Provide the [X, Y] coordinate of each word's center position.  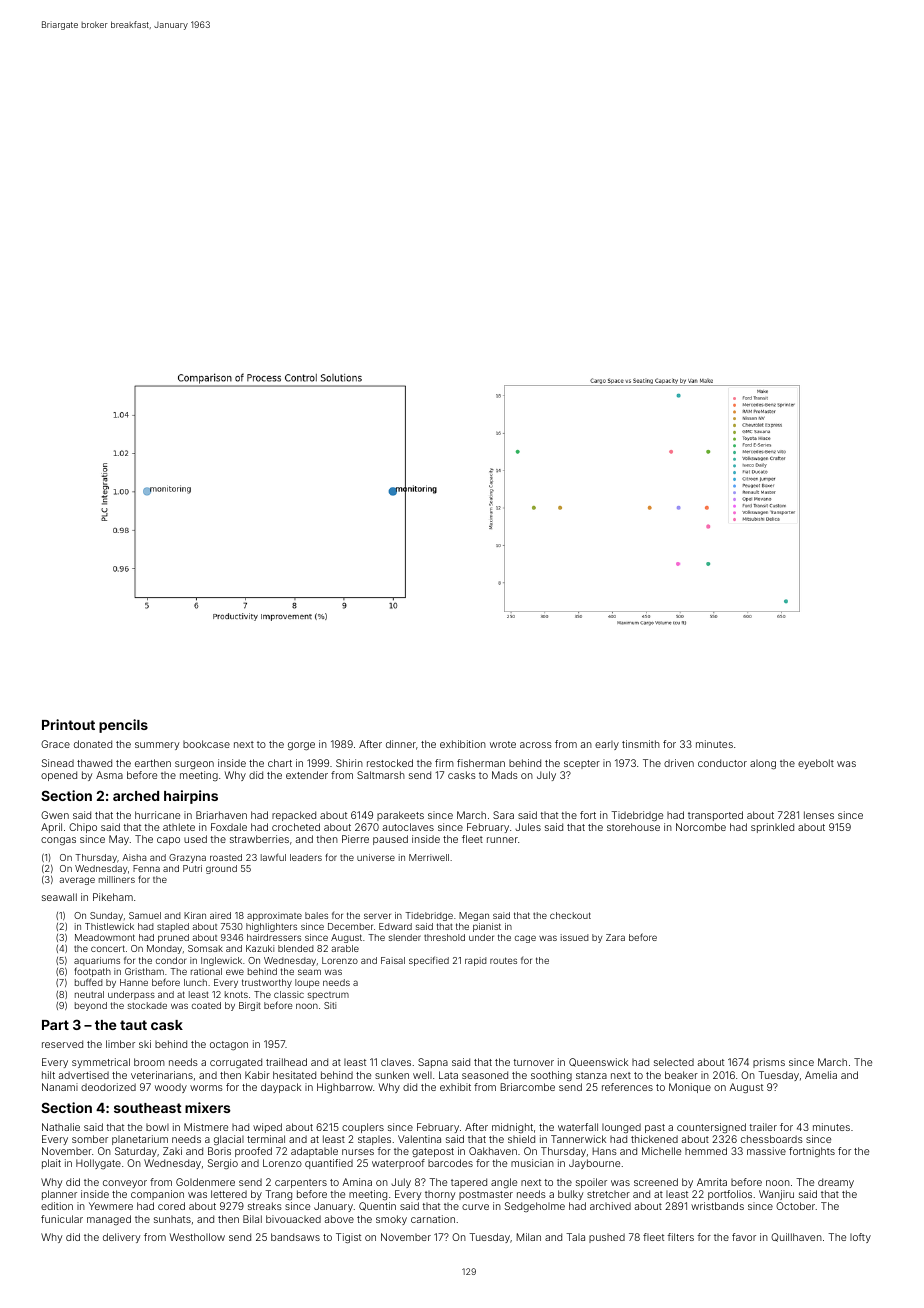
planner [59, 1195]
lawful [273, 857]
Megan [474, 916]
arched [136, 796]
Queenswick [598, 1062]
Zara [615, 937]
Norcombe [701, 827]
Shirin [349, 763]
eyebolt [816, 764]
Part [55, 1025]
